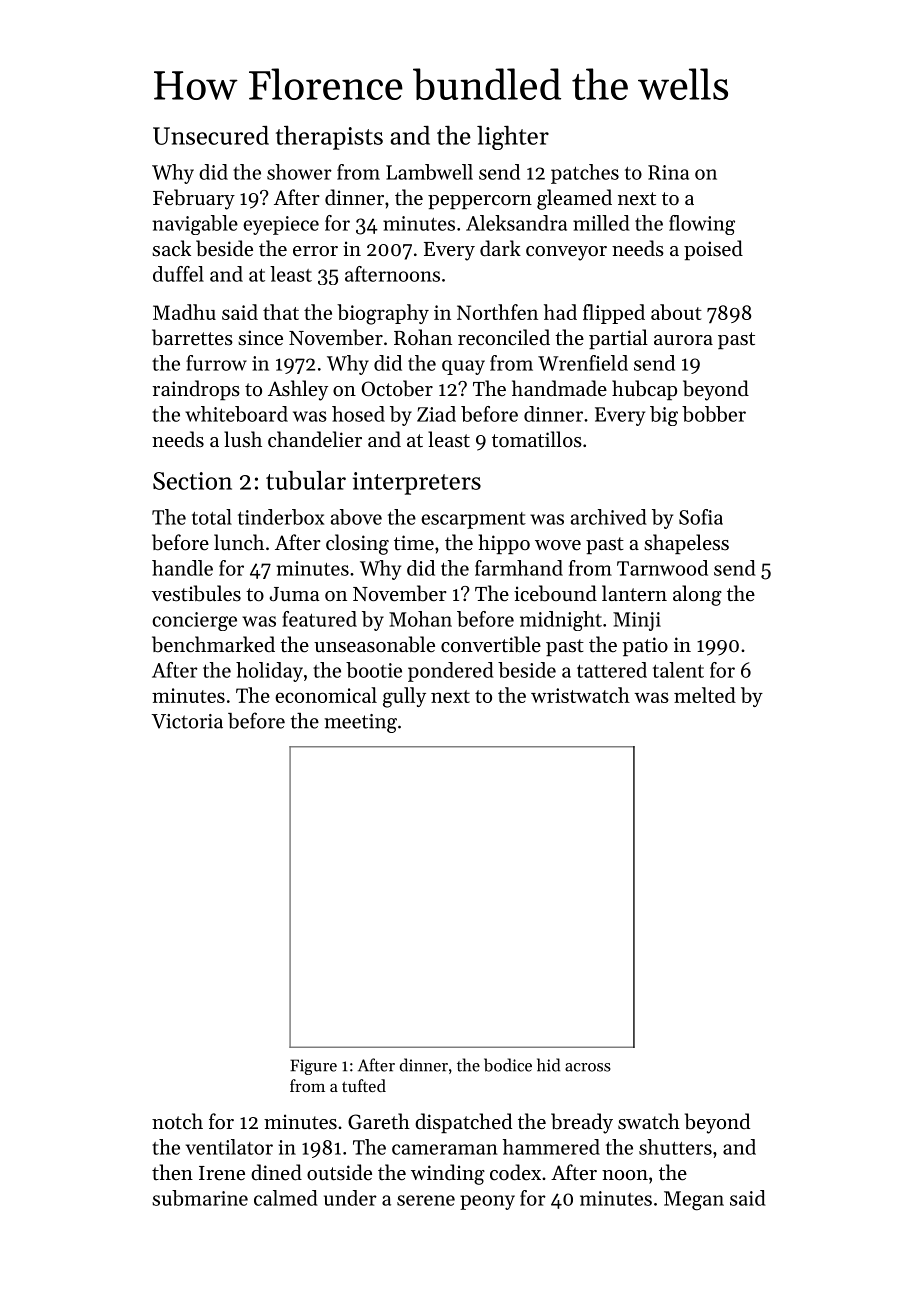 Image resolution: width=924 pixels, height=1311 pixels. I want to click on handle, so click(182, 568).
